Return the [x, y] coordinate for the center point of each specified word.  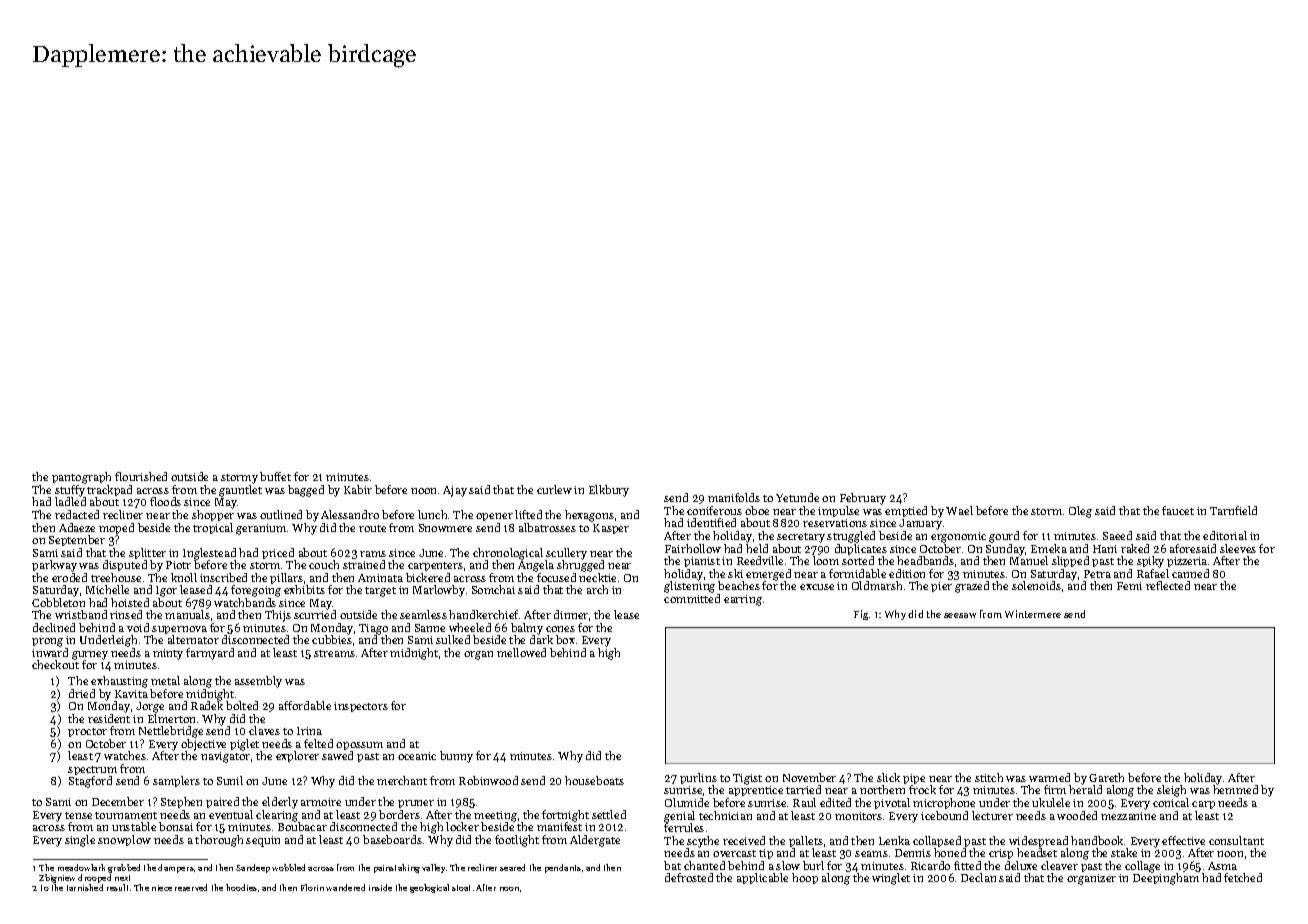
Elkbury [609, 491]
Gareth [1106, 777]
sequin [263, 841]
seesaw [960, 615]
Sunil [230, 780]
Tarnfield [1233, 510]
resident [109, 718]
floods [165, 501]
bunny [456, 757]
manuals [187, 614]
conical [1171, 802]
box [565, 639]
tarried [803, 789]
